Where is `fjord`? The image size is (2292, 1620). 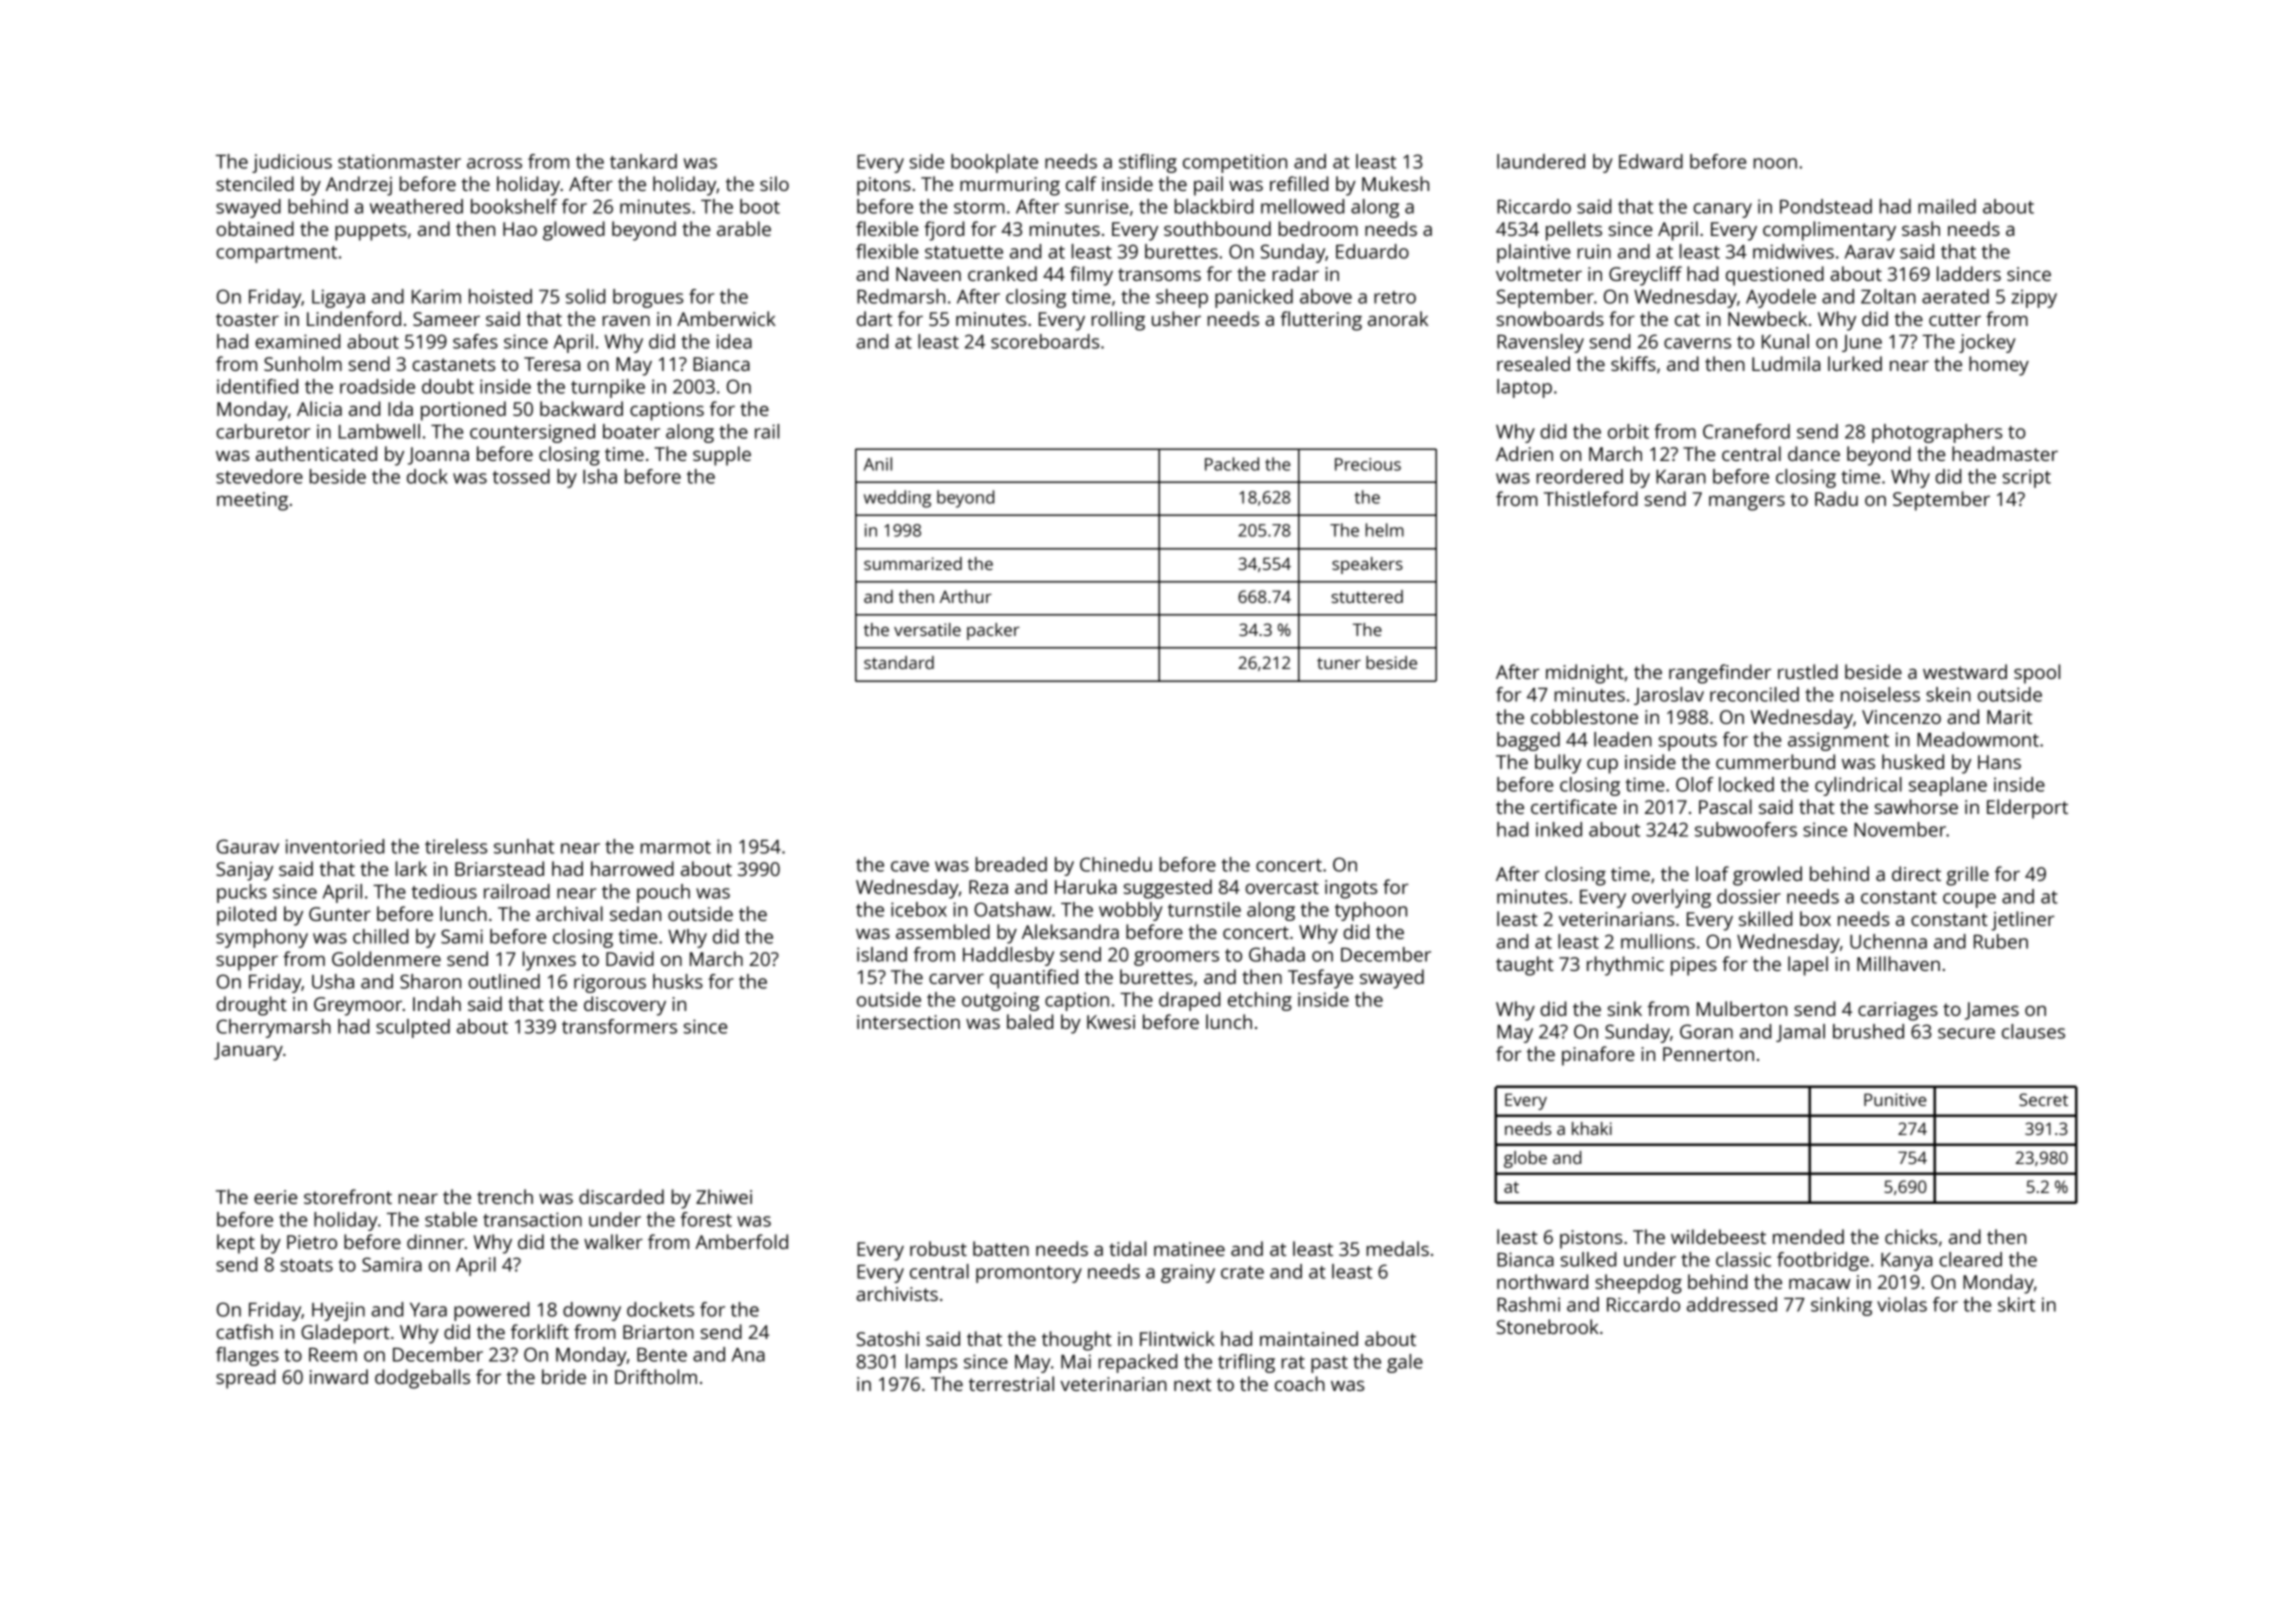 fjord is located at coordinates (944, 231).
